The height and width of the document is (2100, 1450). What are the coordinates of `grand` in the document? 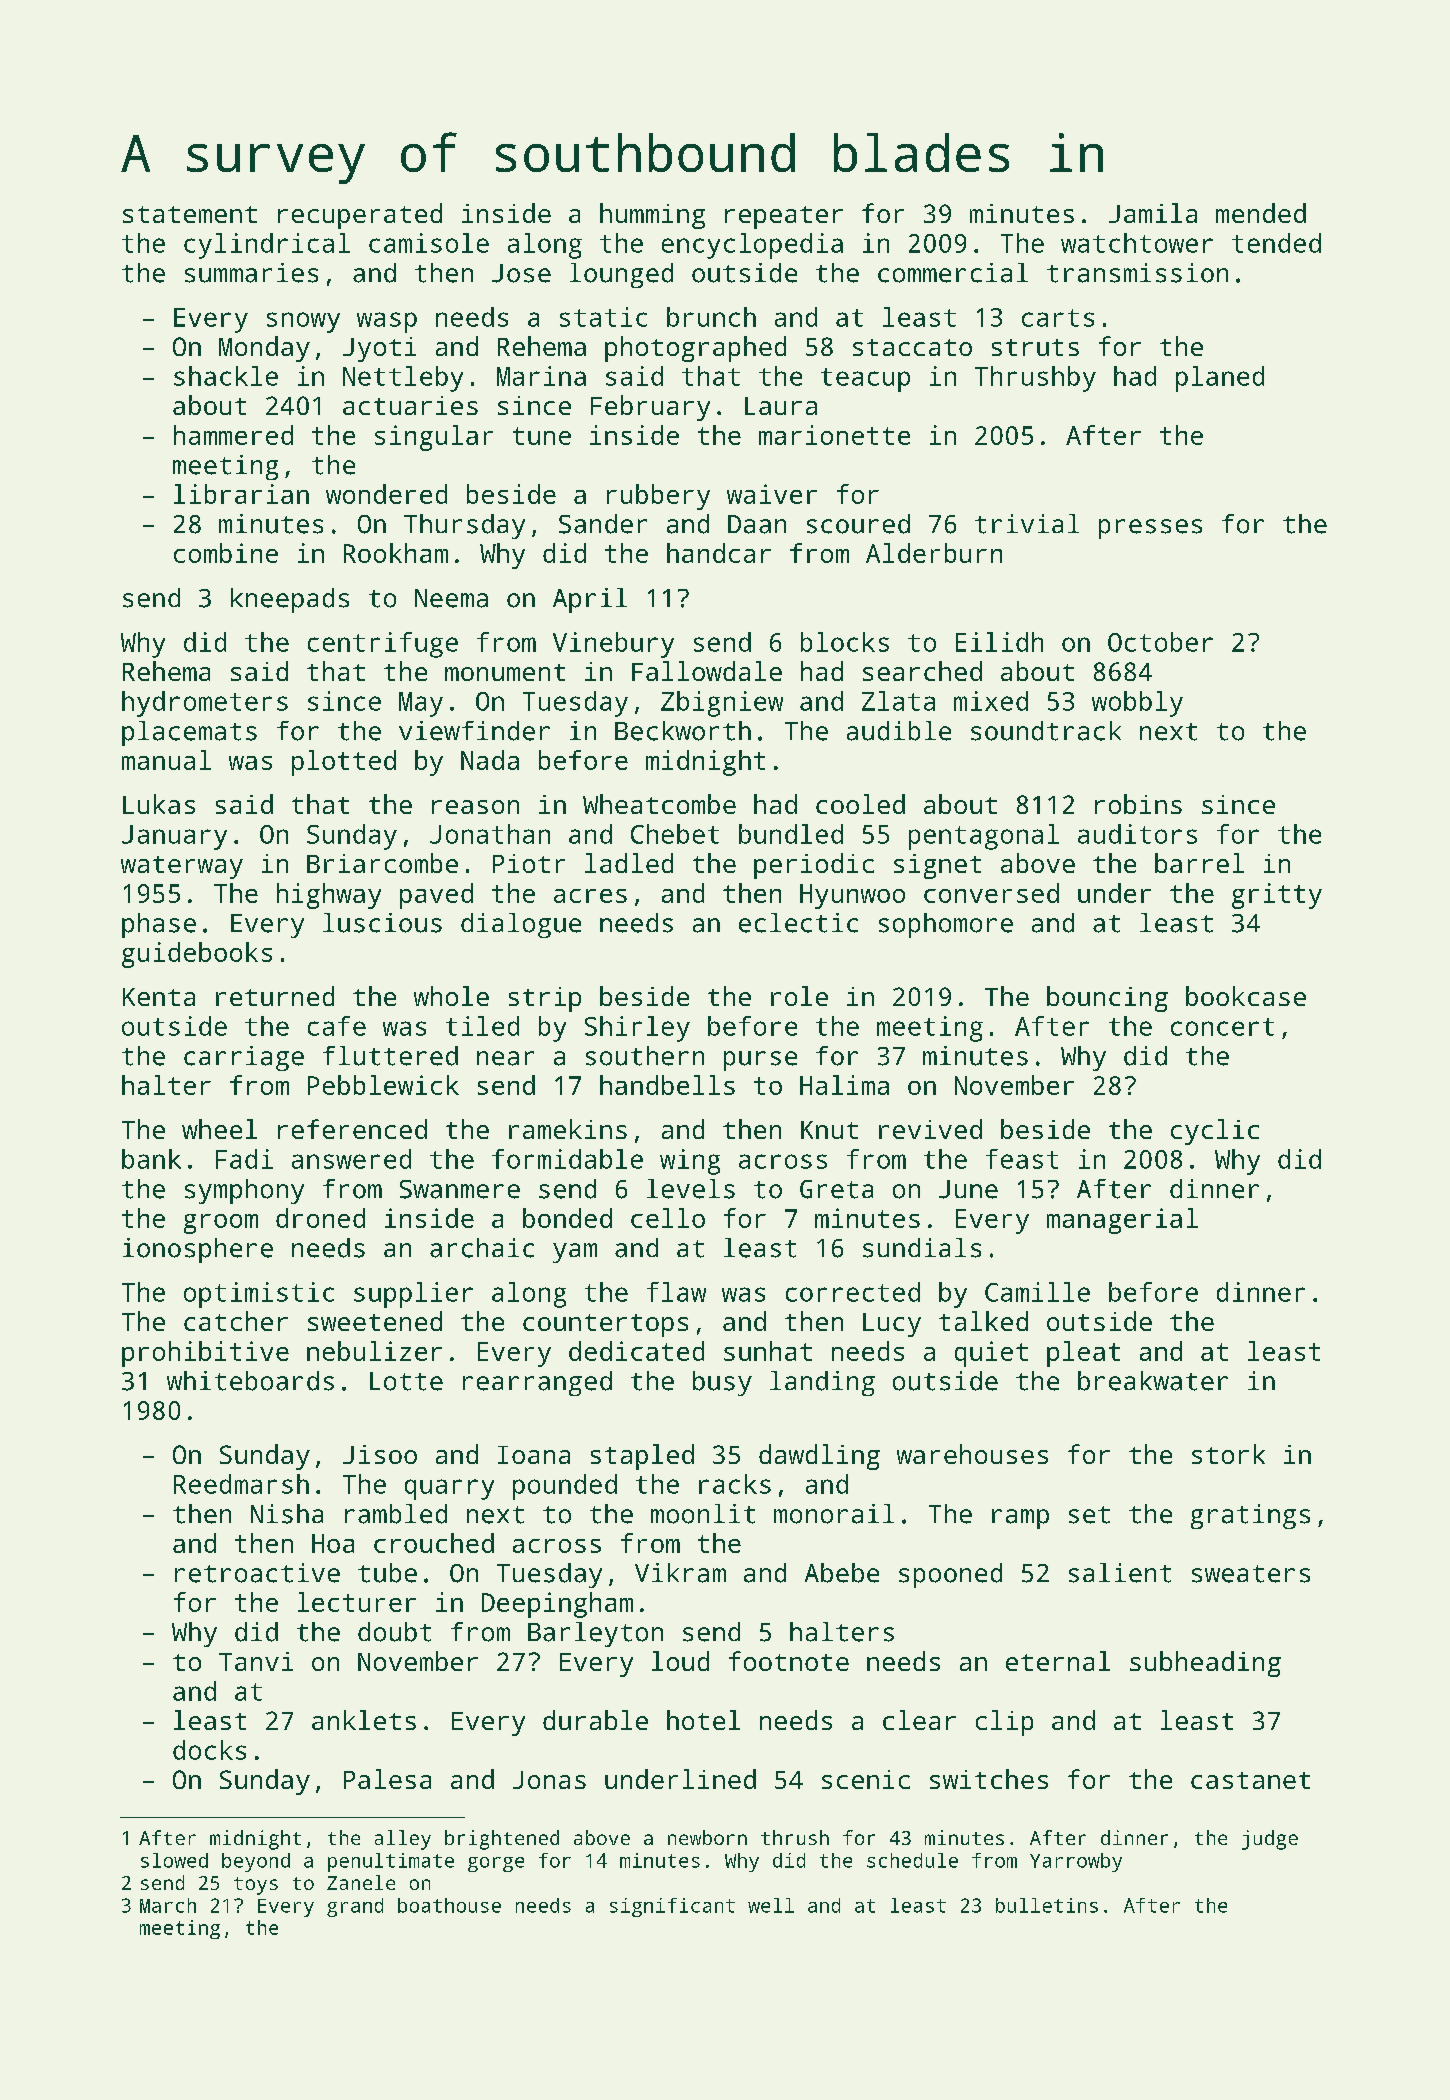 It's located at (355, 1907).
